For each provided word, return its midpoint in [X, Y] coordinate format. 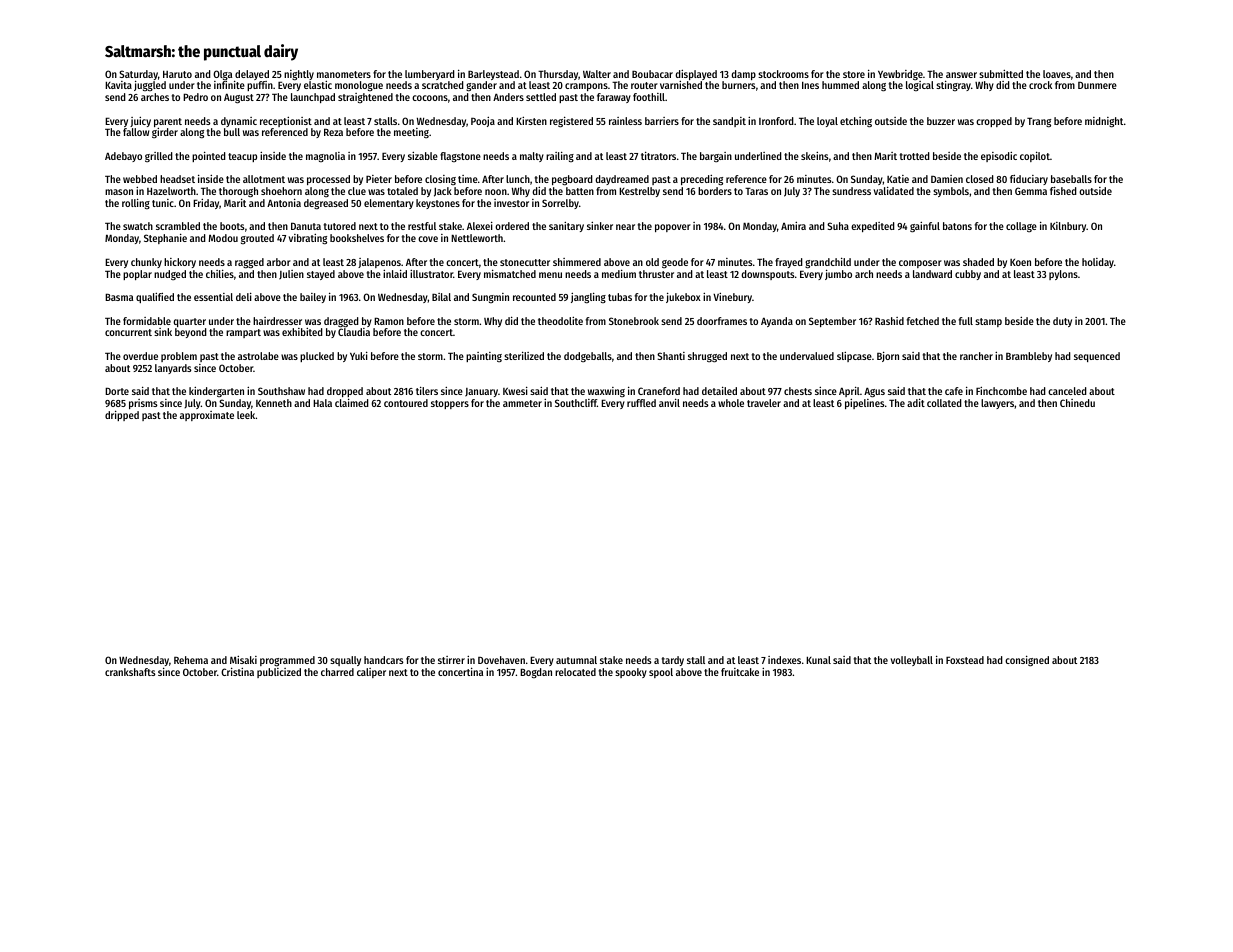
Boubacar [652, 74]
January [481, 392]
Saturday [138, 75]
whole [731, 403]
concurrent [128, 332]
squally [345, 661]
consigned [1027, 661]
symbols [951, 192]
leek [246, 415]
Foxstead [965, 660]
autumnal [576, 660]
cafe [954, 391]
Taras [756, 191]
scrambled [178, 226]
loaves [1057, 74]
